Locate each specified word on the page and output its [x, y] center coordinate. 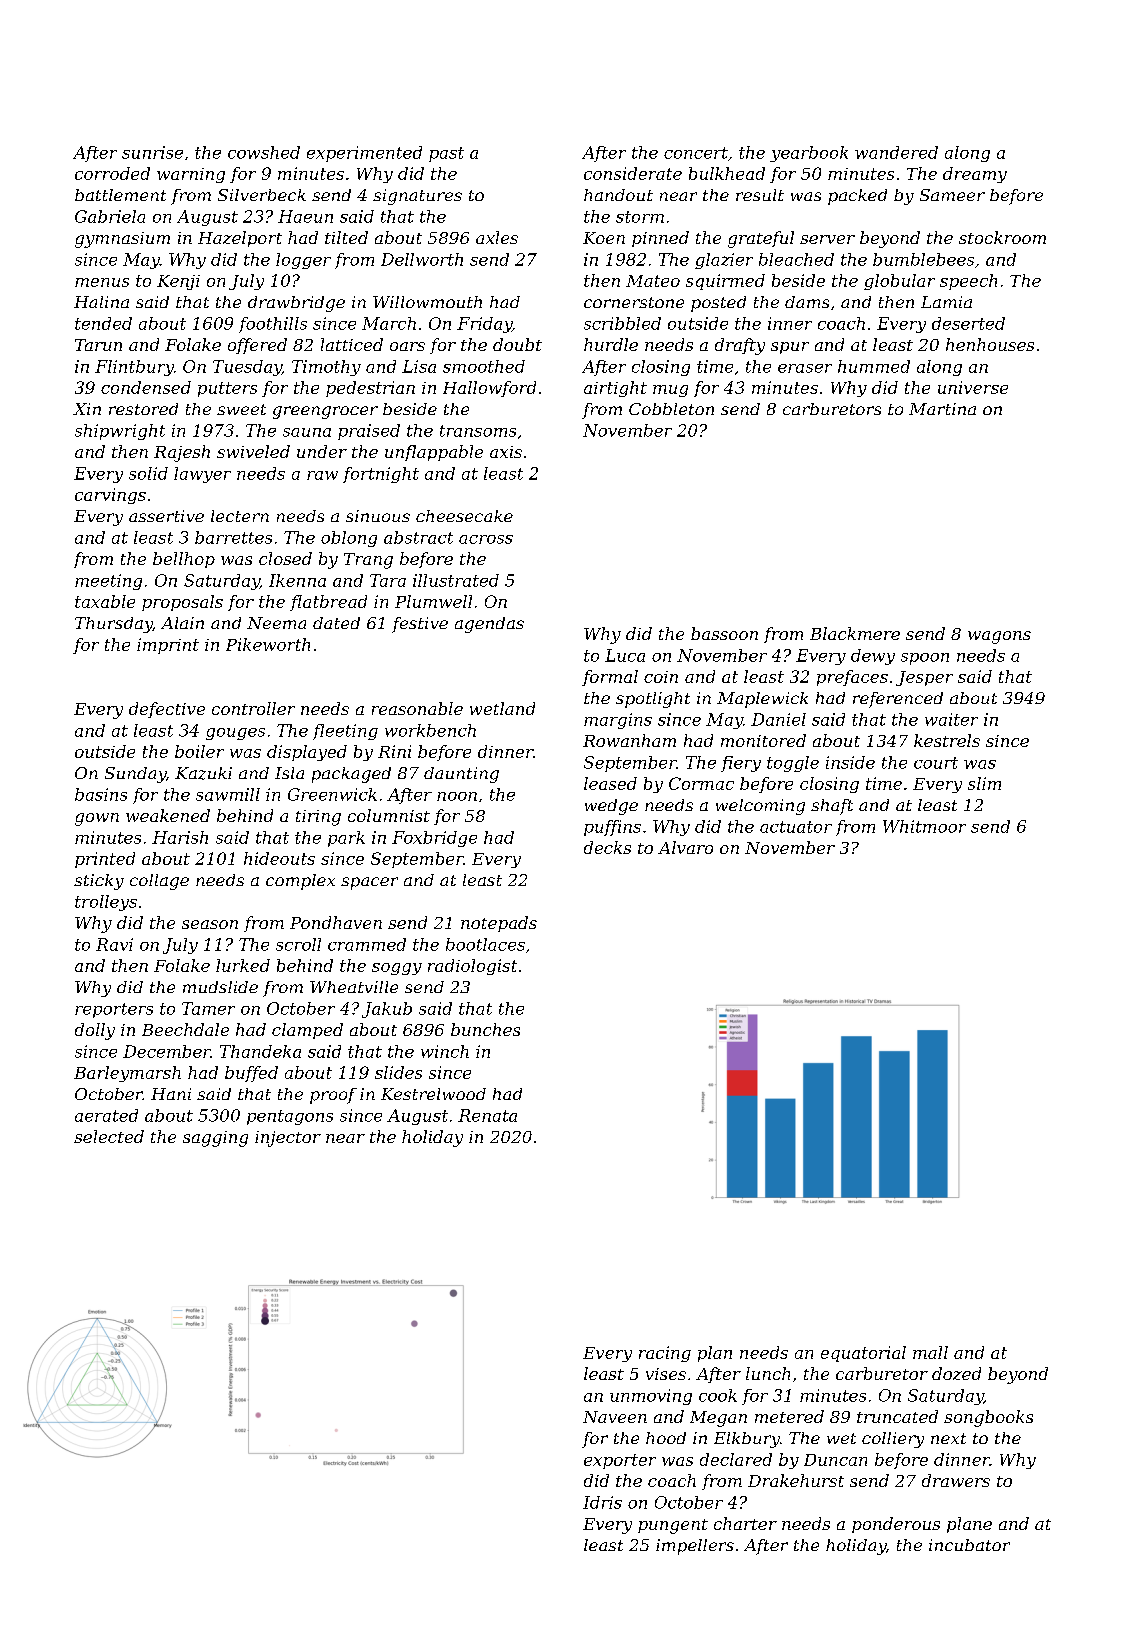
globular [899, 282]
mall [930, 1352]
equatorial [863, 1354]
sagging [215, 1139]
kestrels [947, 740]
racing [665, 1354]
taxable [105, 601]
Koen [604, 238]
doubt [517, 344]
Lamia [946, 302]
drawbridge [296, 304]
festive [420, 625]
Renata [487, 1115]
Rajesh [182, 453]
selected [109, 1136]
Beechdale [185, 1029]
